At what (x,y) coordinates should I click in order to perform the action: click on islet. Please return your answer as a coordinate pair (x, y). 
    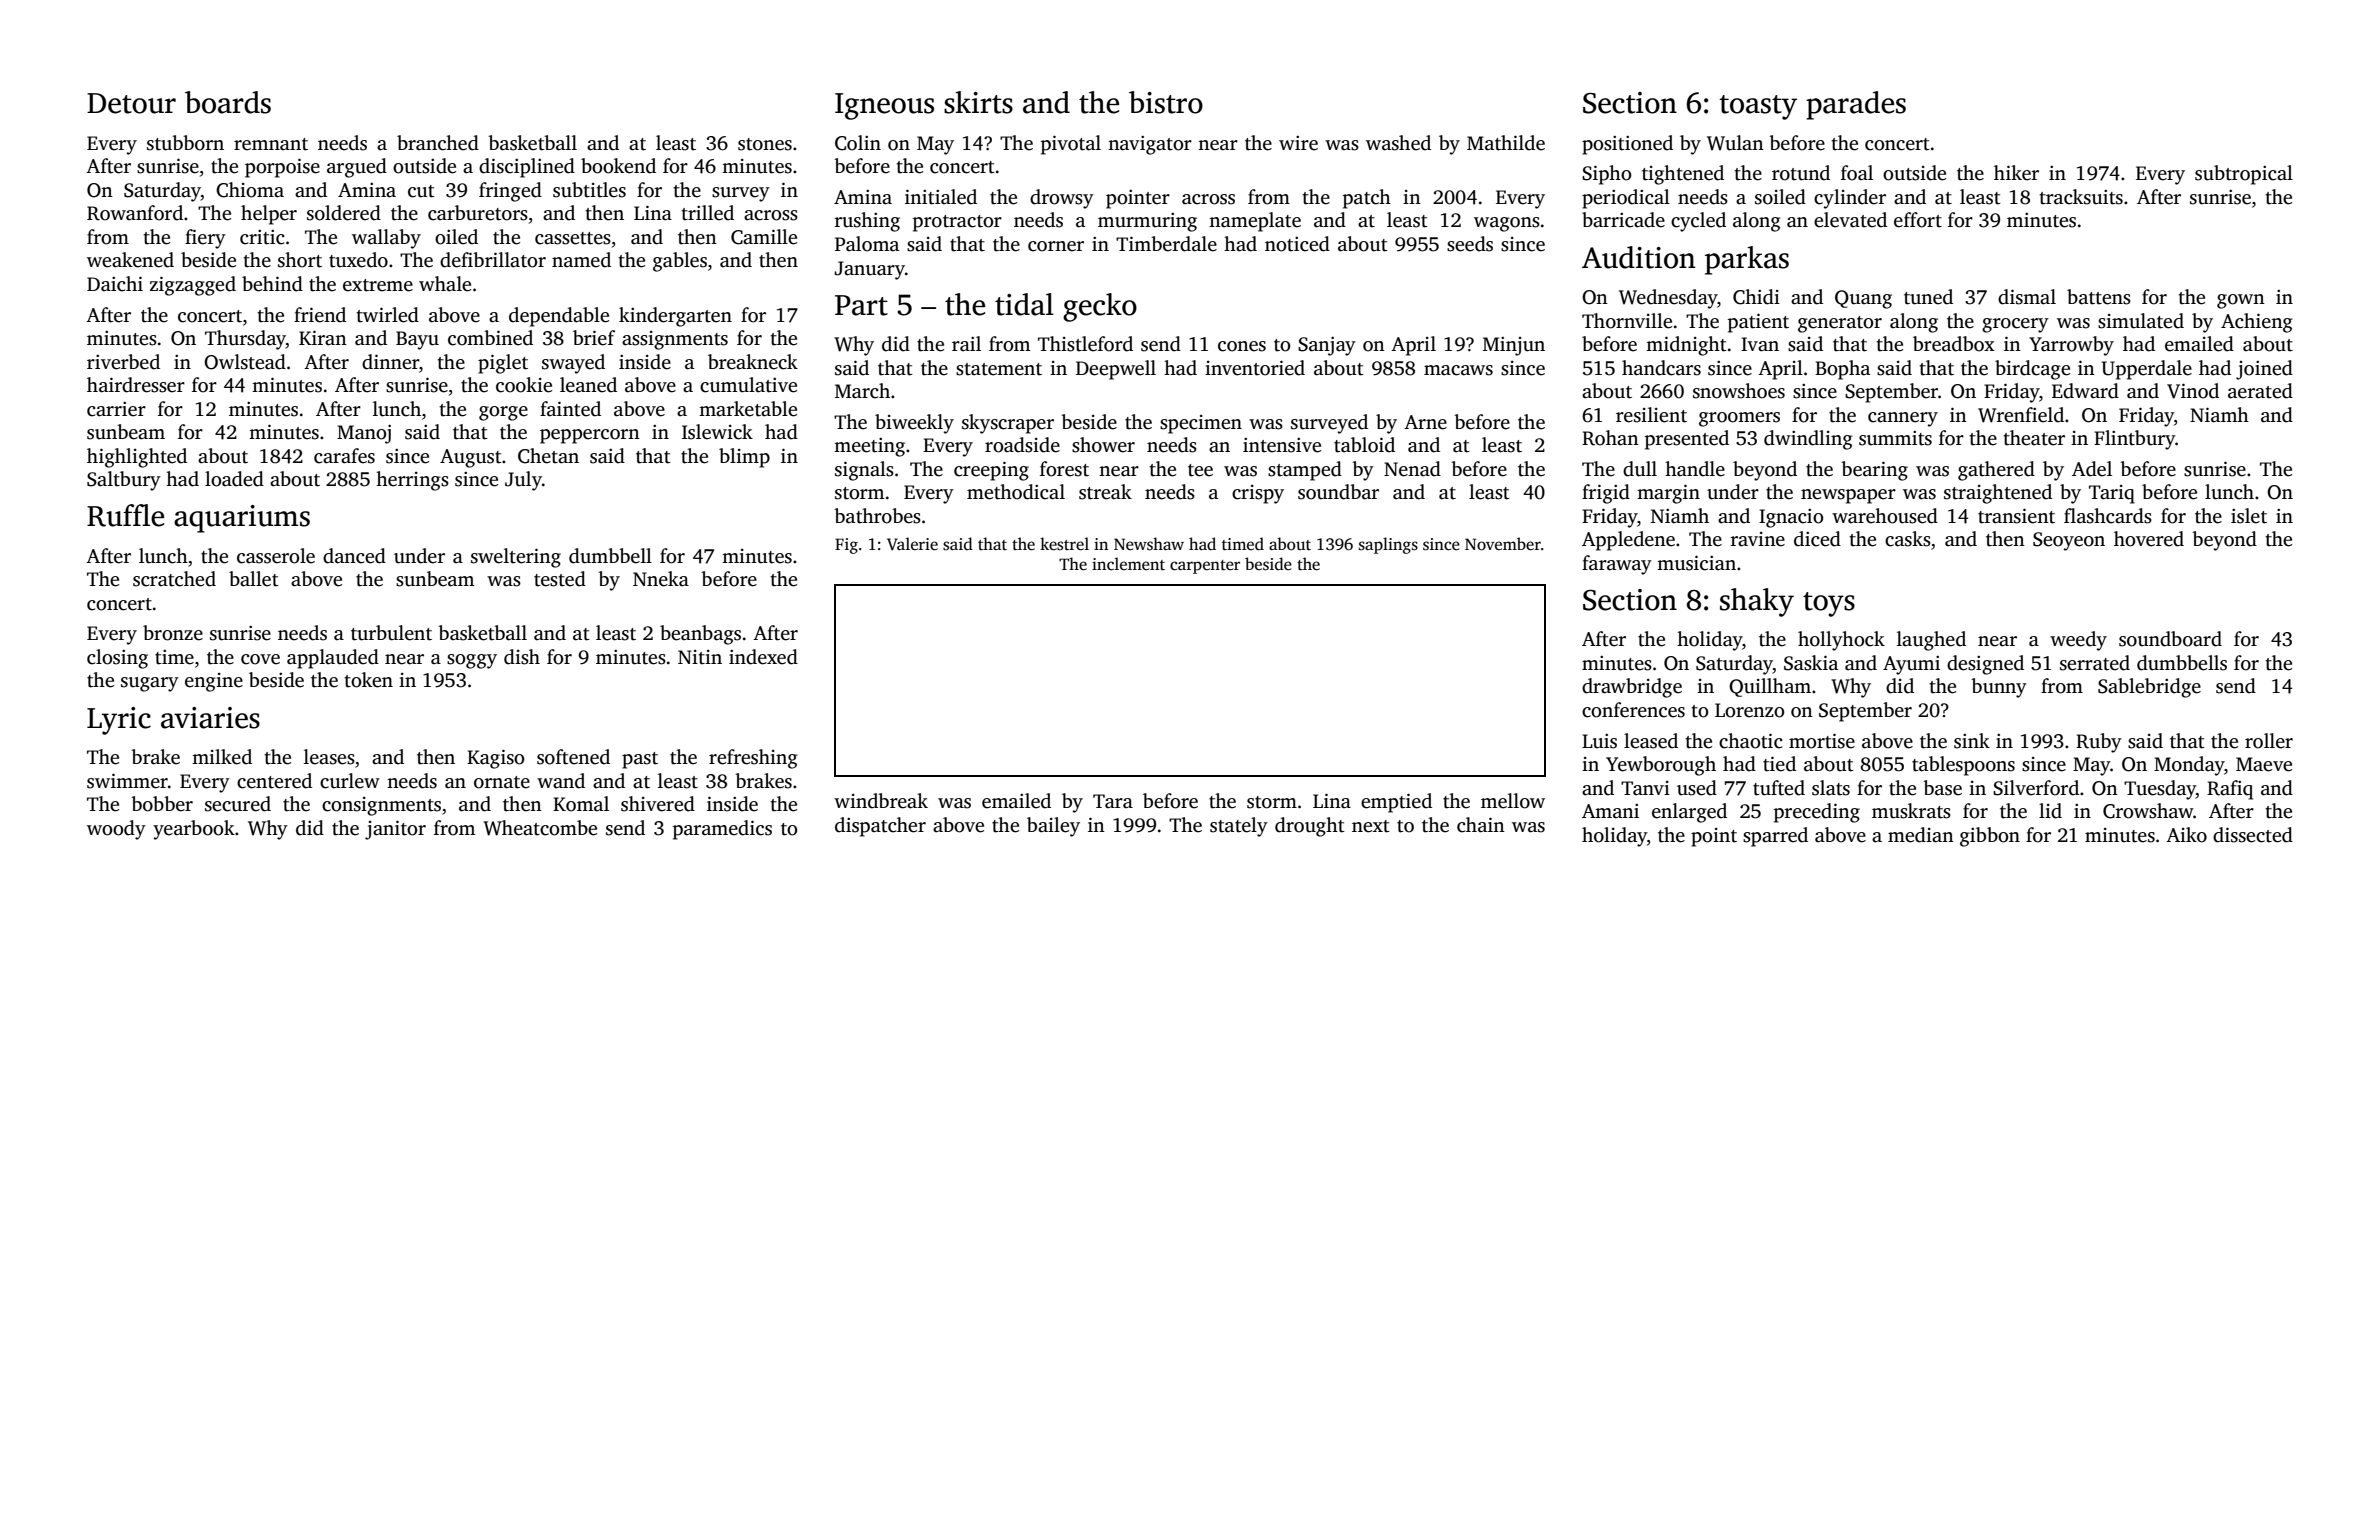
    Looking at the image, I should click on (2249, 516).
